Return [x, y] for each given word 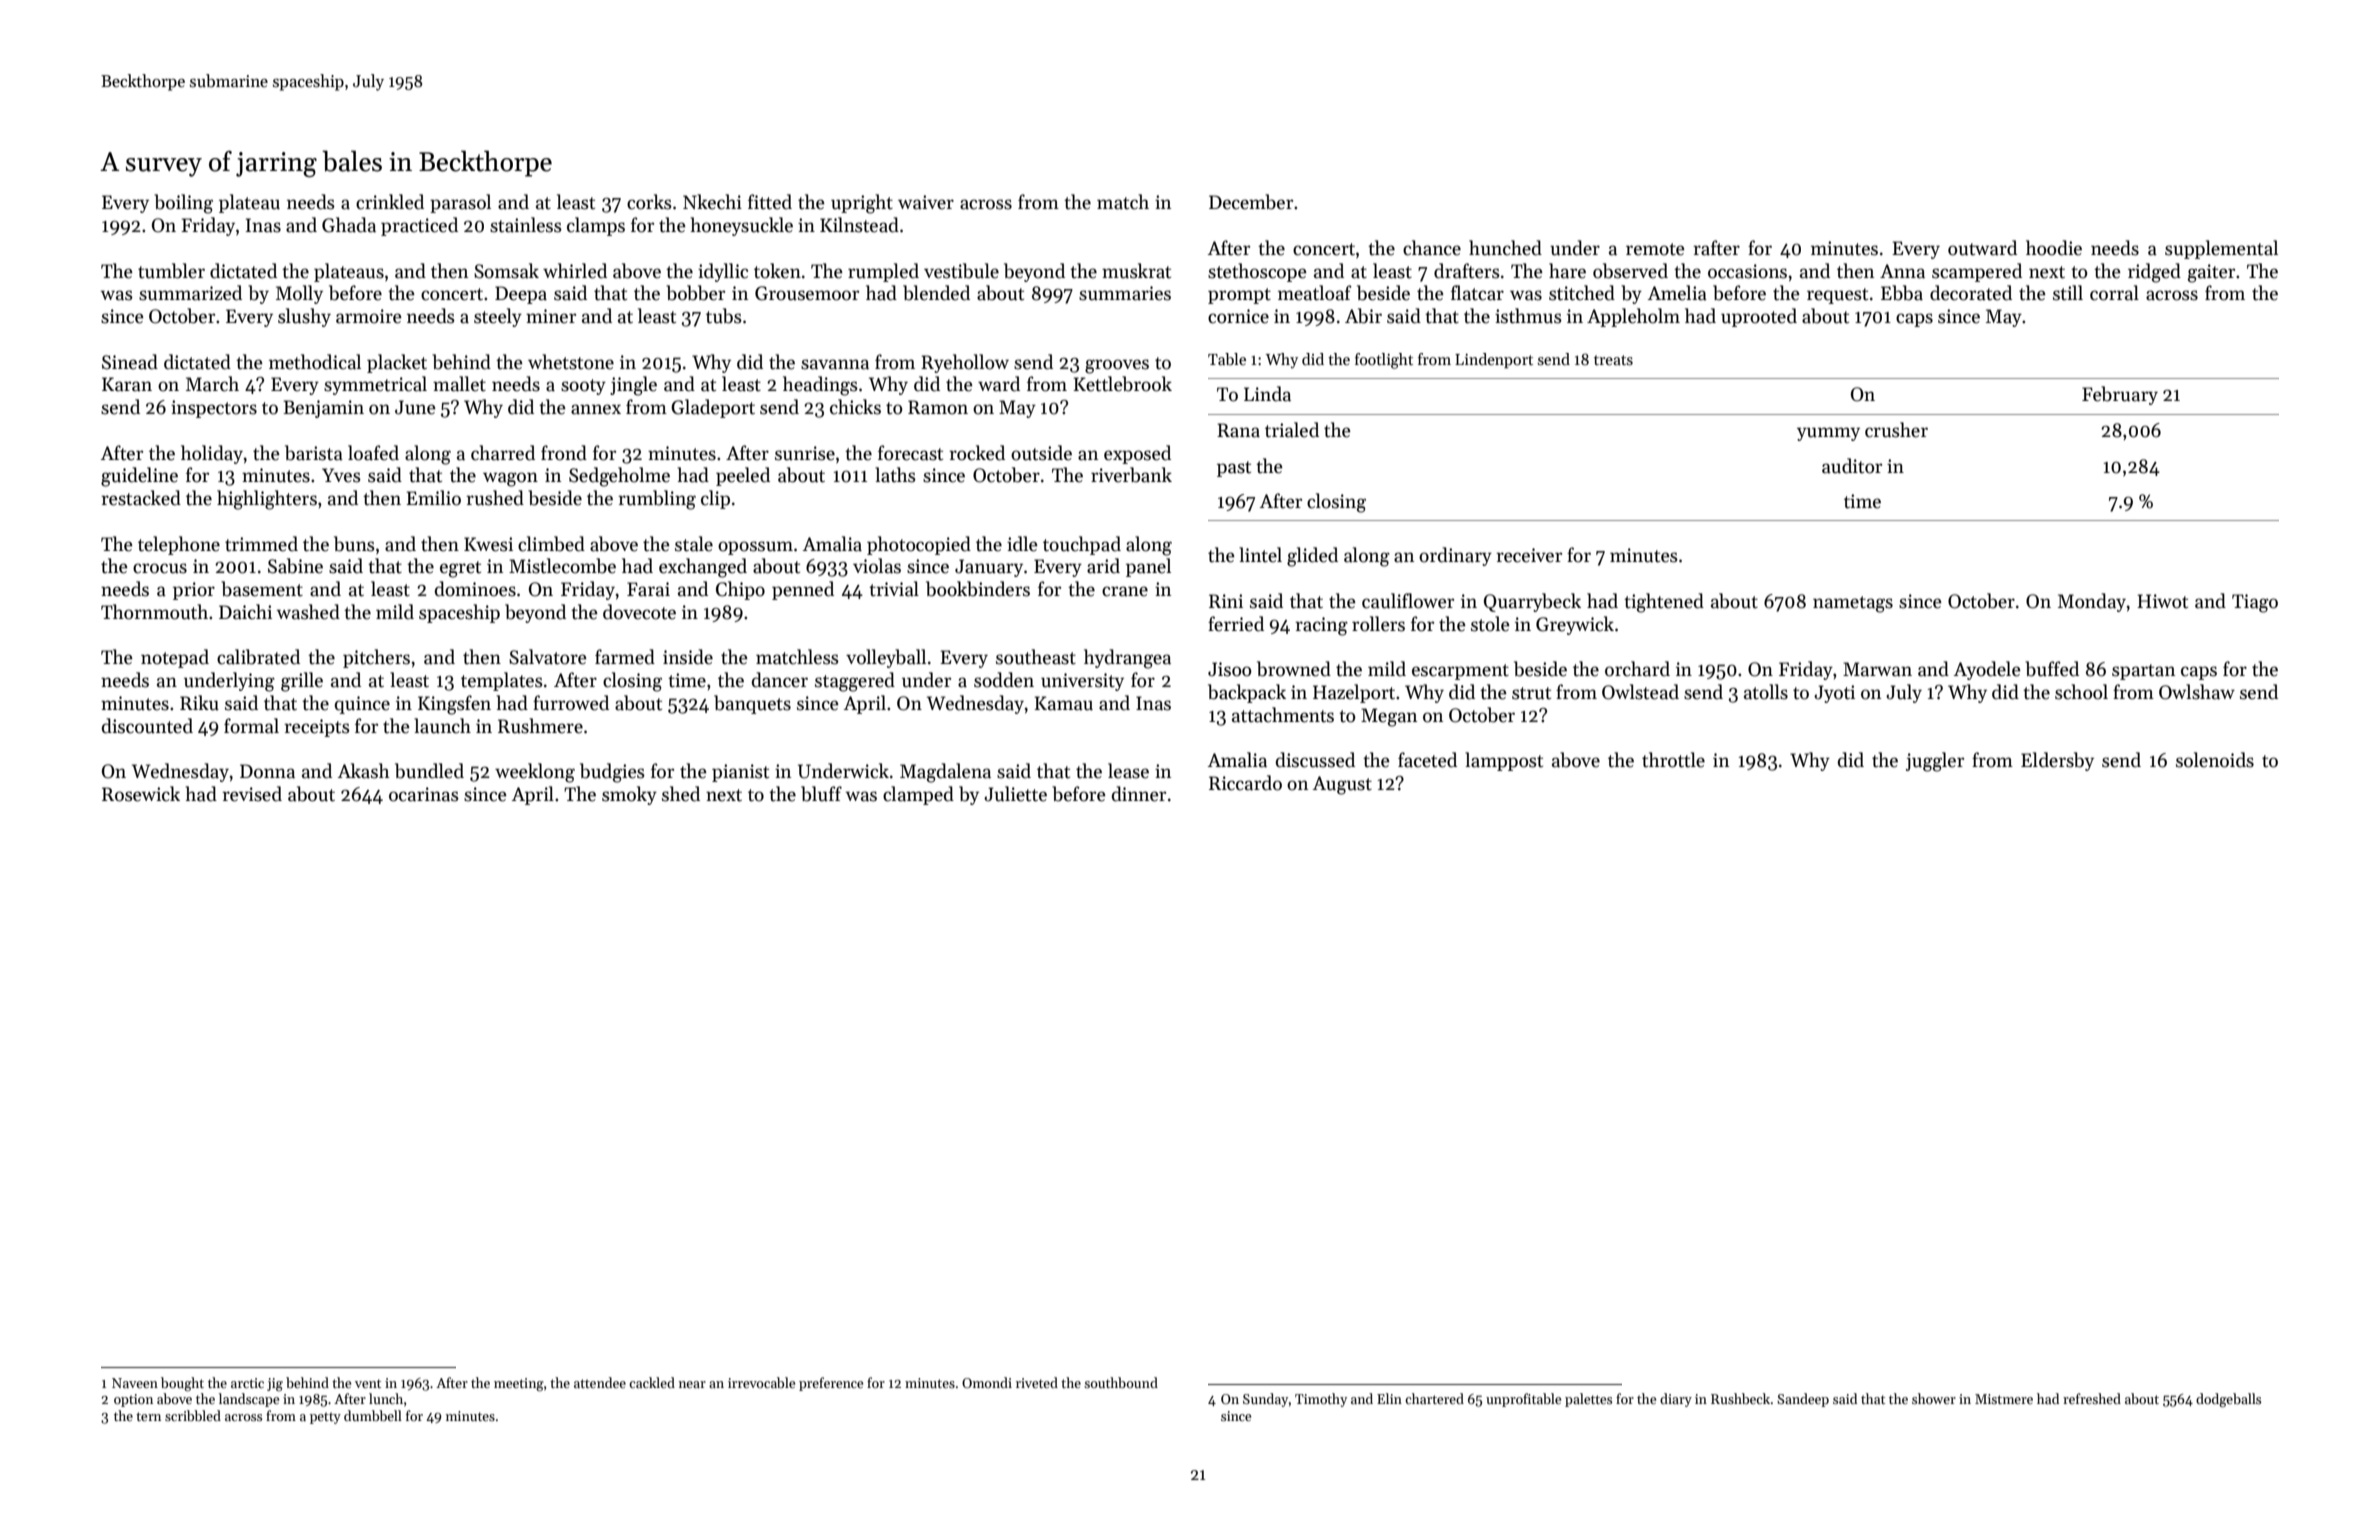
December [1251, 202]
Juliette [1015, 794]
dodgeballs [2228, 1400]
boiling [183, 204]
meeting [519, 1384]
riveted [1037, 1382]
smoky [629, 795]
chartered [1434, 1398]
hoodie [2054, 248]
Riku [199, 703]
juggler [1935, 762]
